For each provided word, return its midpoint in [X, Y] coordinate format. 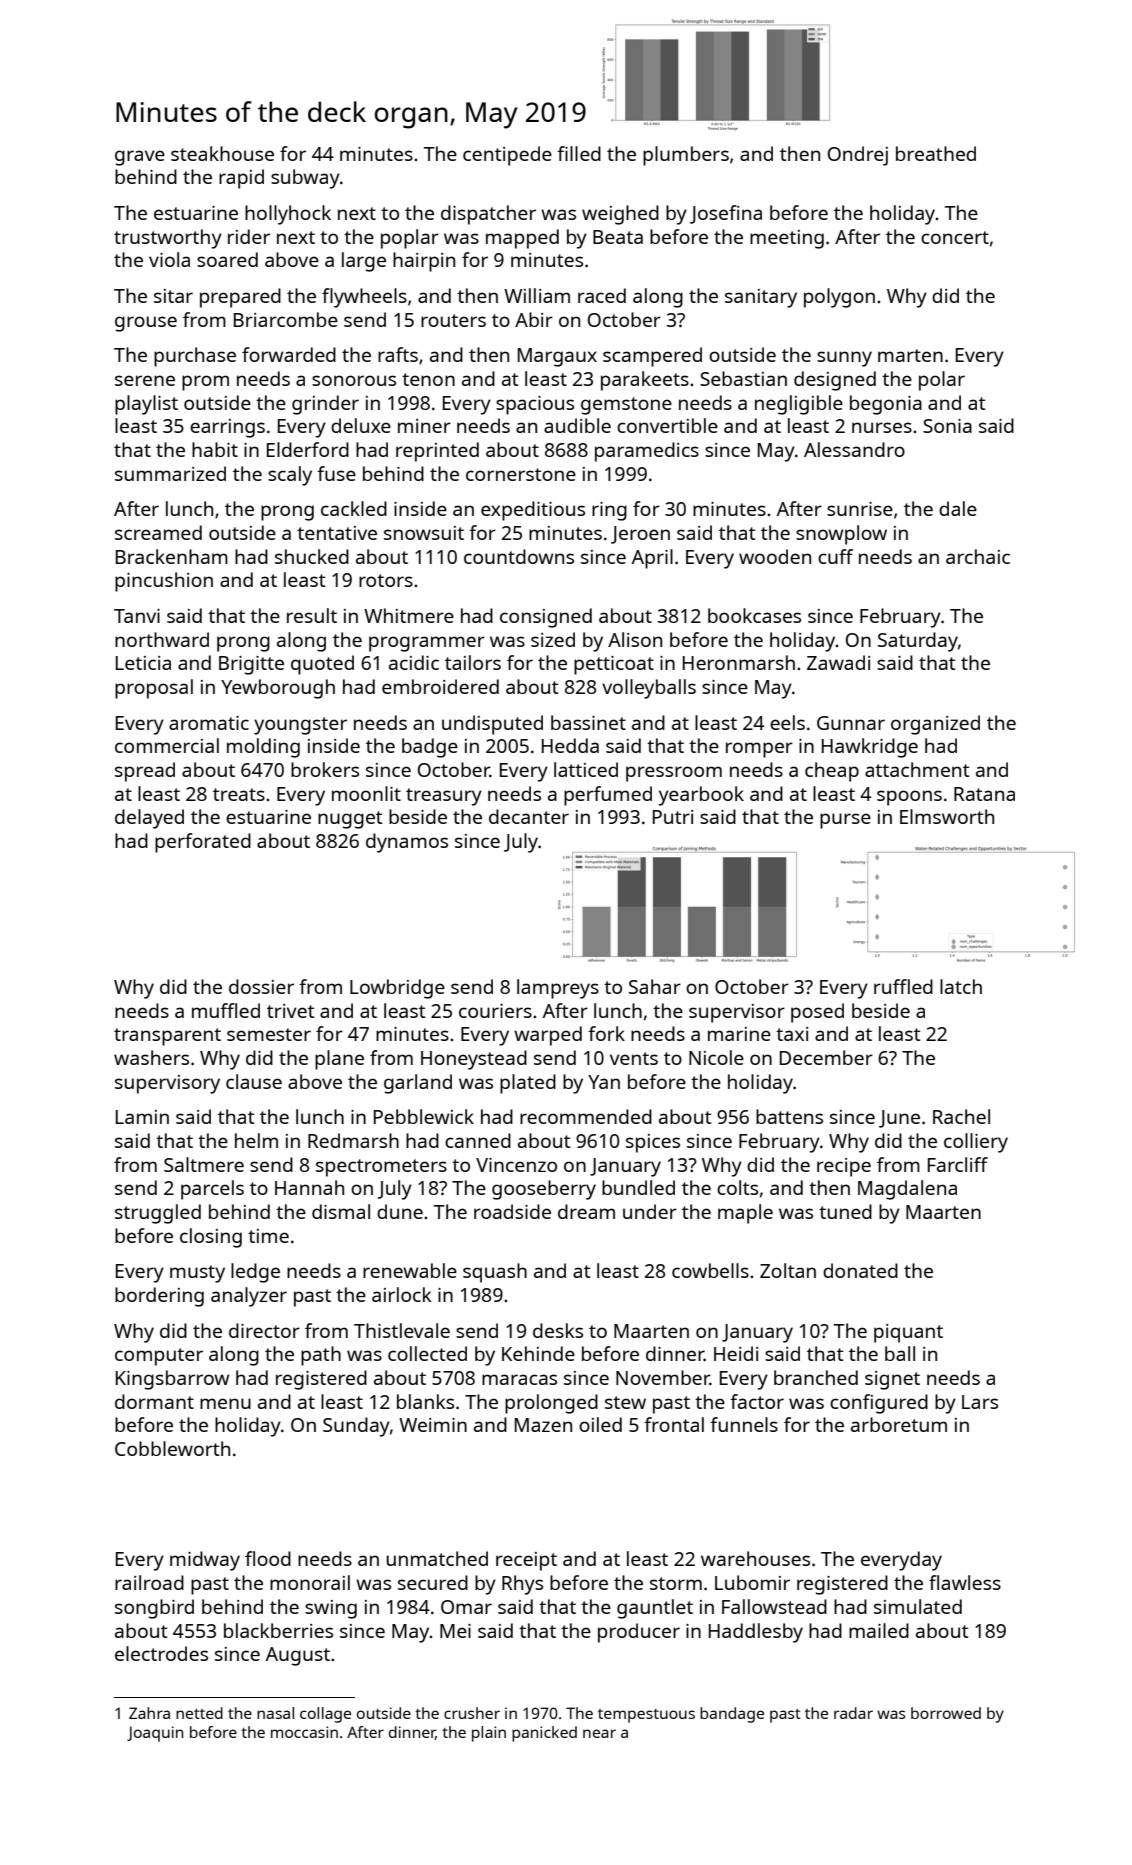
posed [817, 1013]
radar [853, 1713]
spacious [535, 405]
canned [478, 1140]
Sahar [655, 986]
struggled [158, 1214]
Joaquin [155, 1734]
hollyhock [288, 215]
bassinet [588, 722]
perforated [203, 843]
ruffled [903, 986]
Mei [455, 1631]
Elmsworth [947, 816]
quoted [322, 665]
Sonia [947, 426]
